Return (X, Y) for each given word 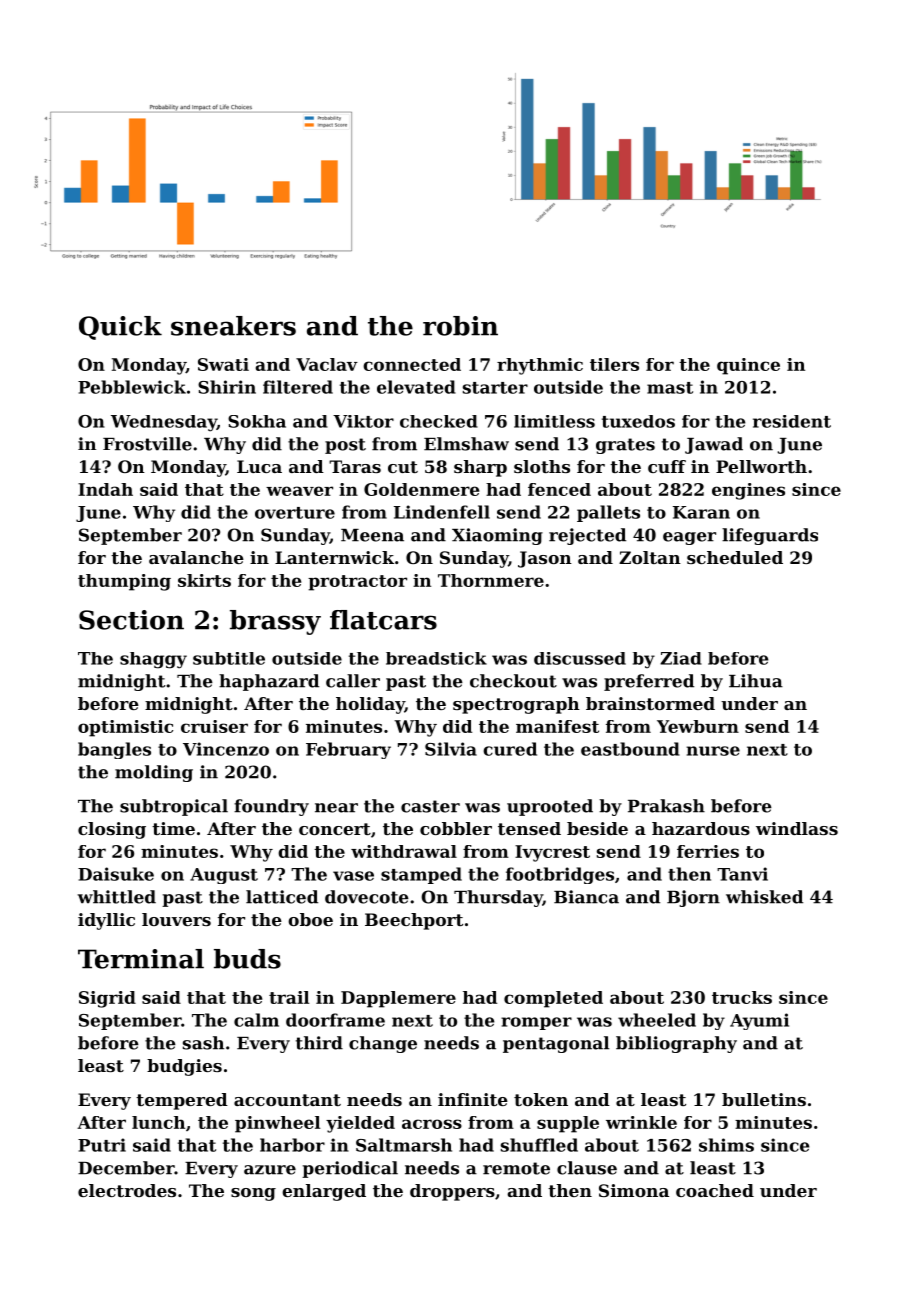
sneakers (233, 326)
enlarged (324, 1192)
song (253, 1194)
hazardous (701, 828)
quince (748, 366)
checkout (513, 681)
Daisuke (116, 874)
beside (597, 828)
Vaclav (327, 364)
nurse (713, 751)
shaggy (153, 660)
